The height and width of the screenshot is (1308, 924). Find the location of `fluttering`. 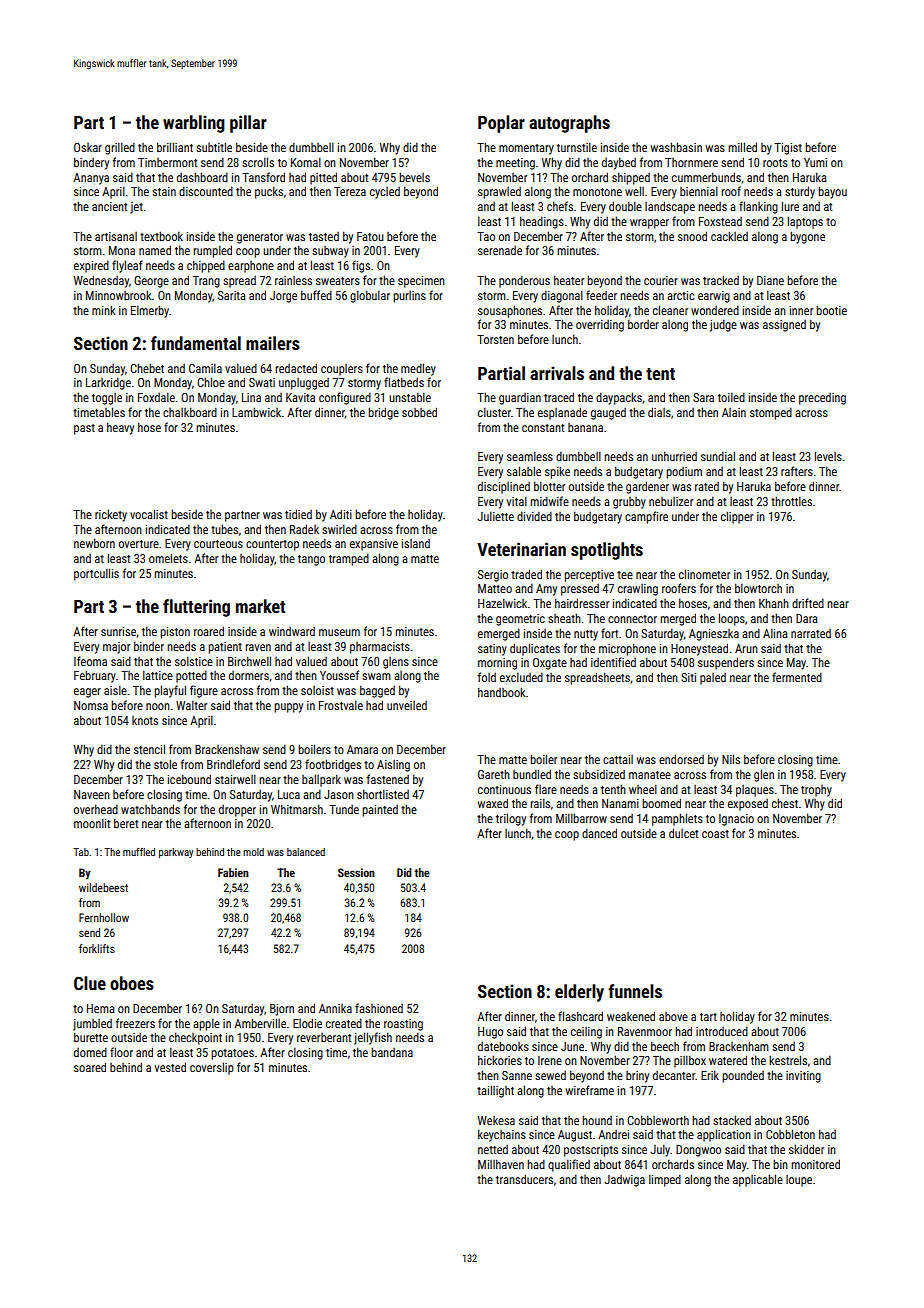

fluttering is located at coordinates (196, 608).
